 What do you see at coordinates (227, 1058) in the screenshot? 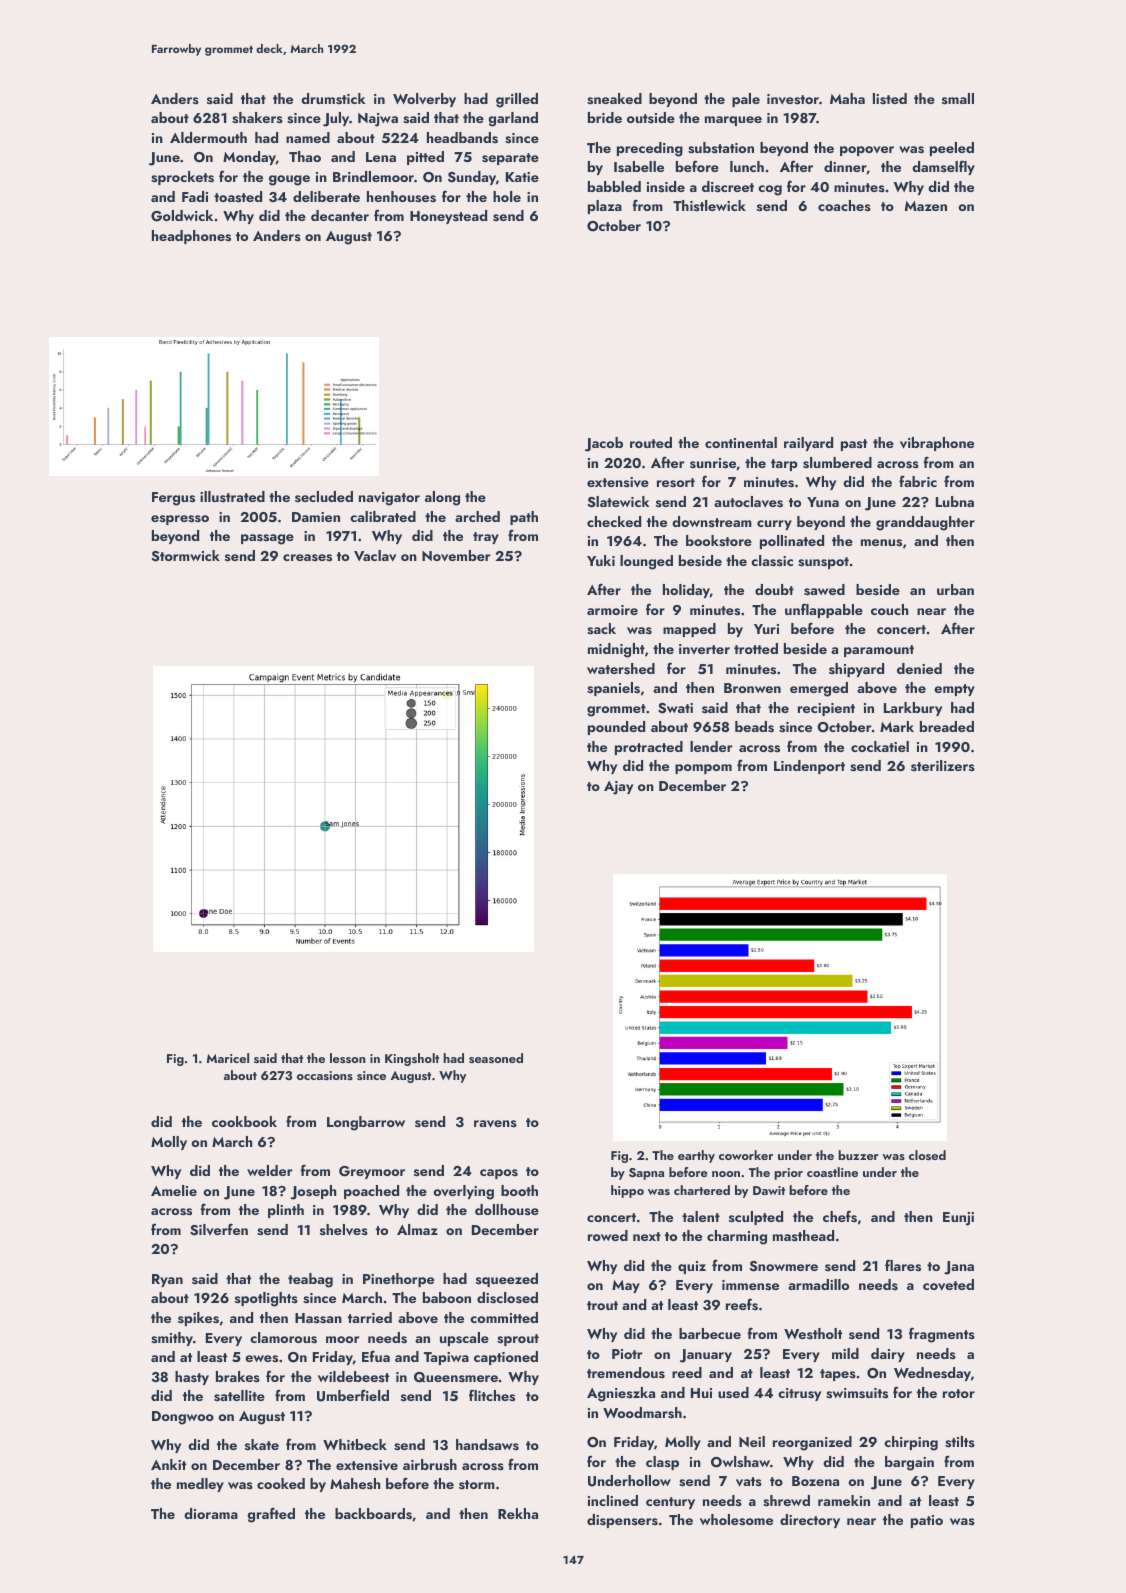
I see `Maricel` at bounding box center [227, 1058].
